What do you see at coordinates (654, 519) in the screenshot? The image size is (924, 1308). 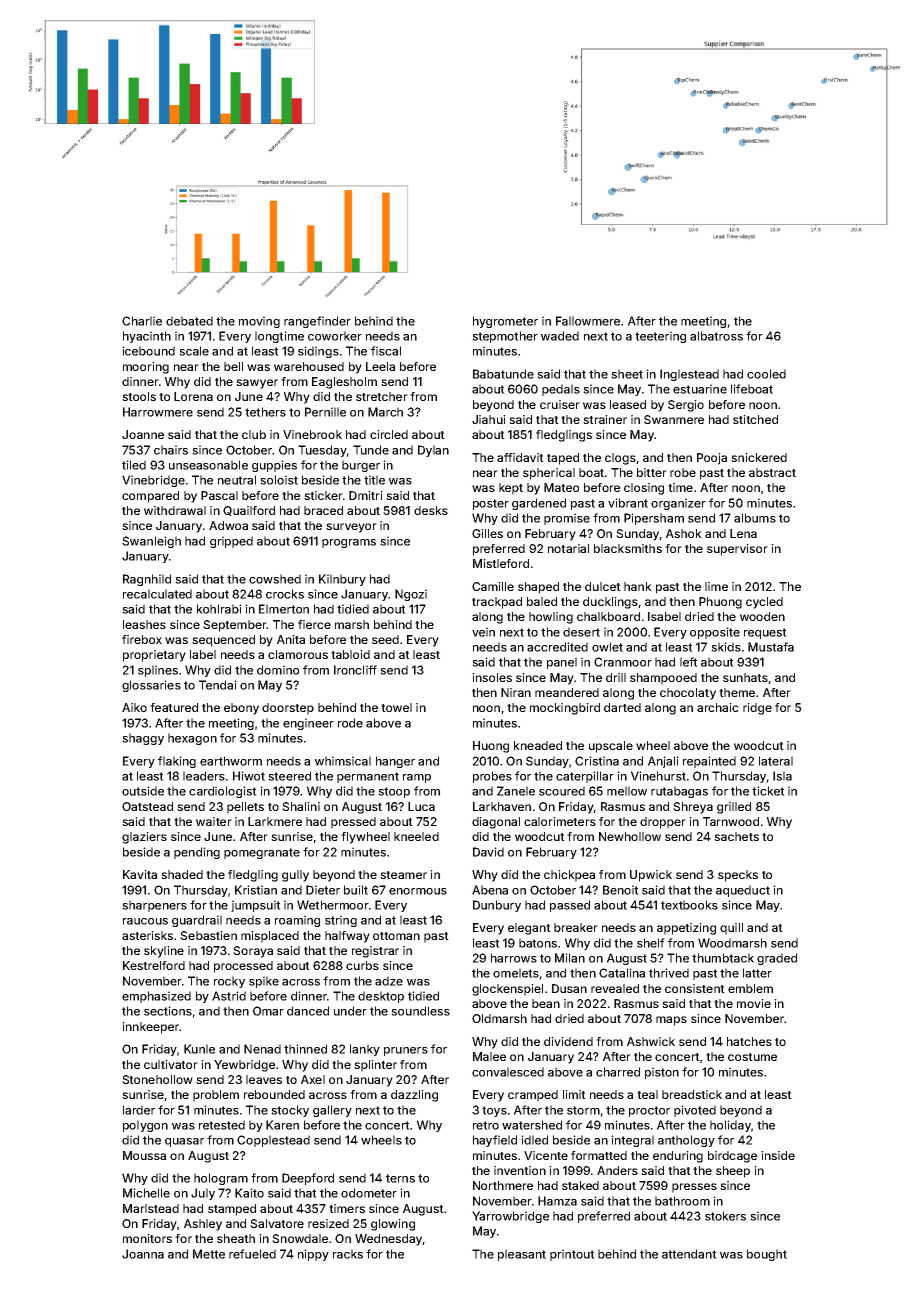 I see `Pipersham` at bounding box center [654, 519].
